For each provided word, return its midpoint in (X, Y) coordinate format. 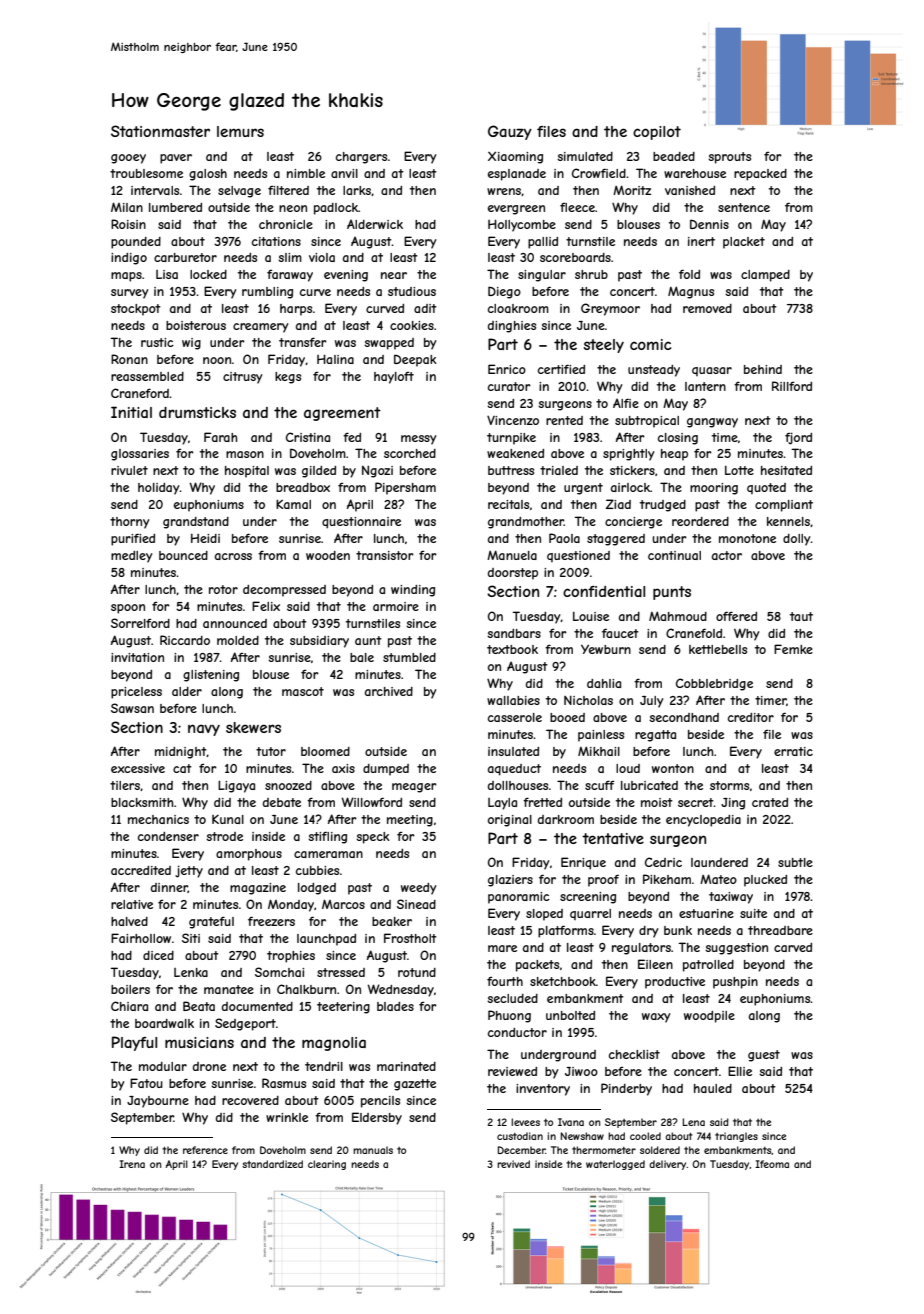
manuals (373, 1150)
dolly (797, 540)
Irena (132, 1164)
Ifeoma (772, 1164)
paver (176, 159)
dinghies (512, 327)
